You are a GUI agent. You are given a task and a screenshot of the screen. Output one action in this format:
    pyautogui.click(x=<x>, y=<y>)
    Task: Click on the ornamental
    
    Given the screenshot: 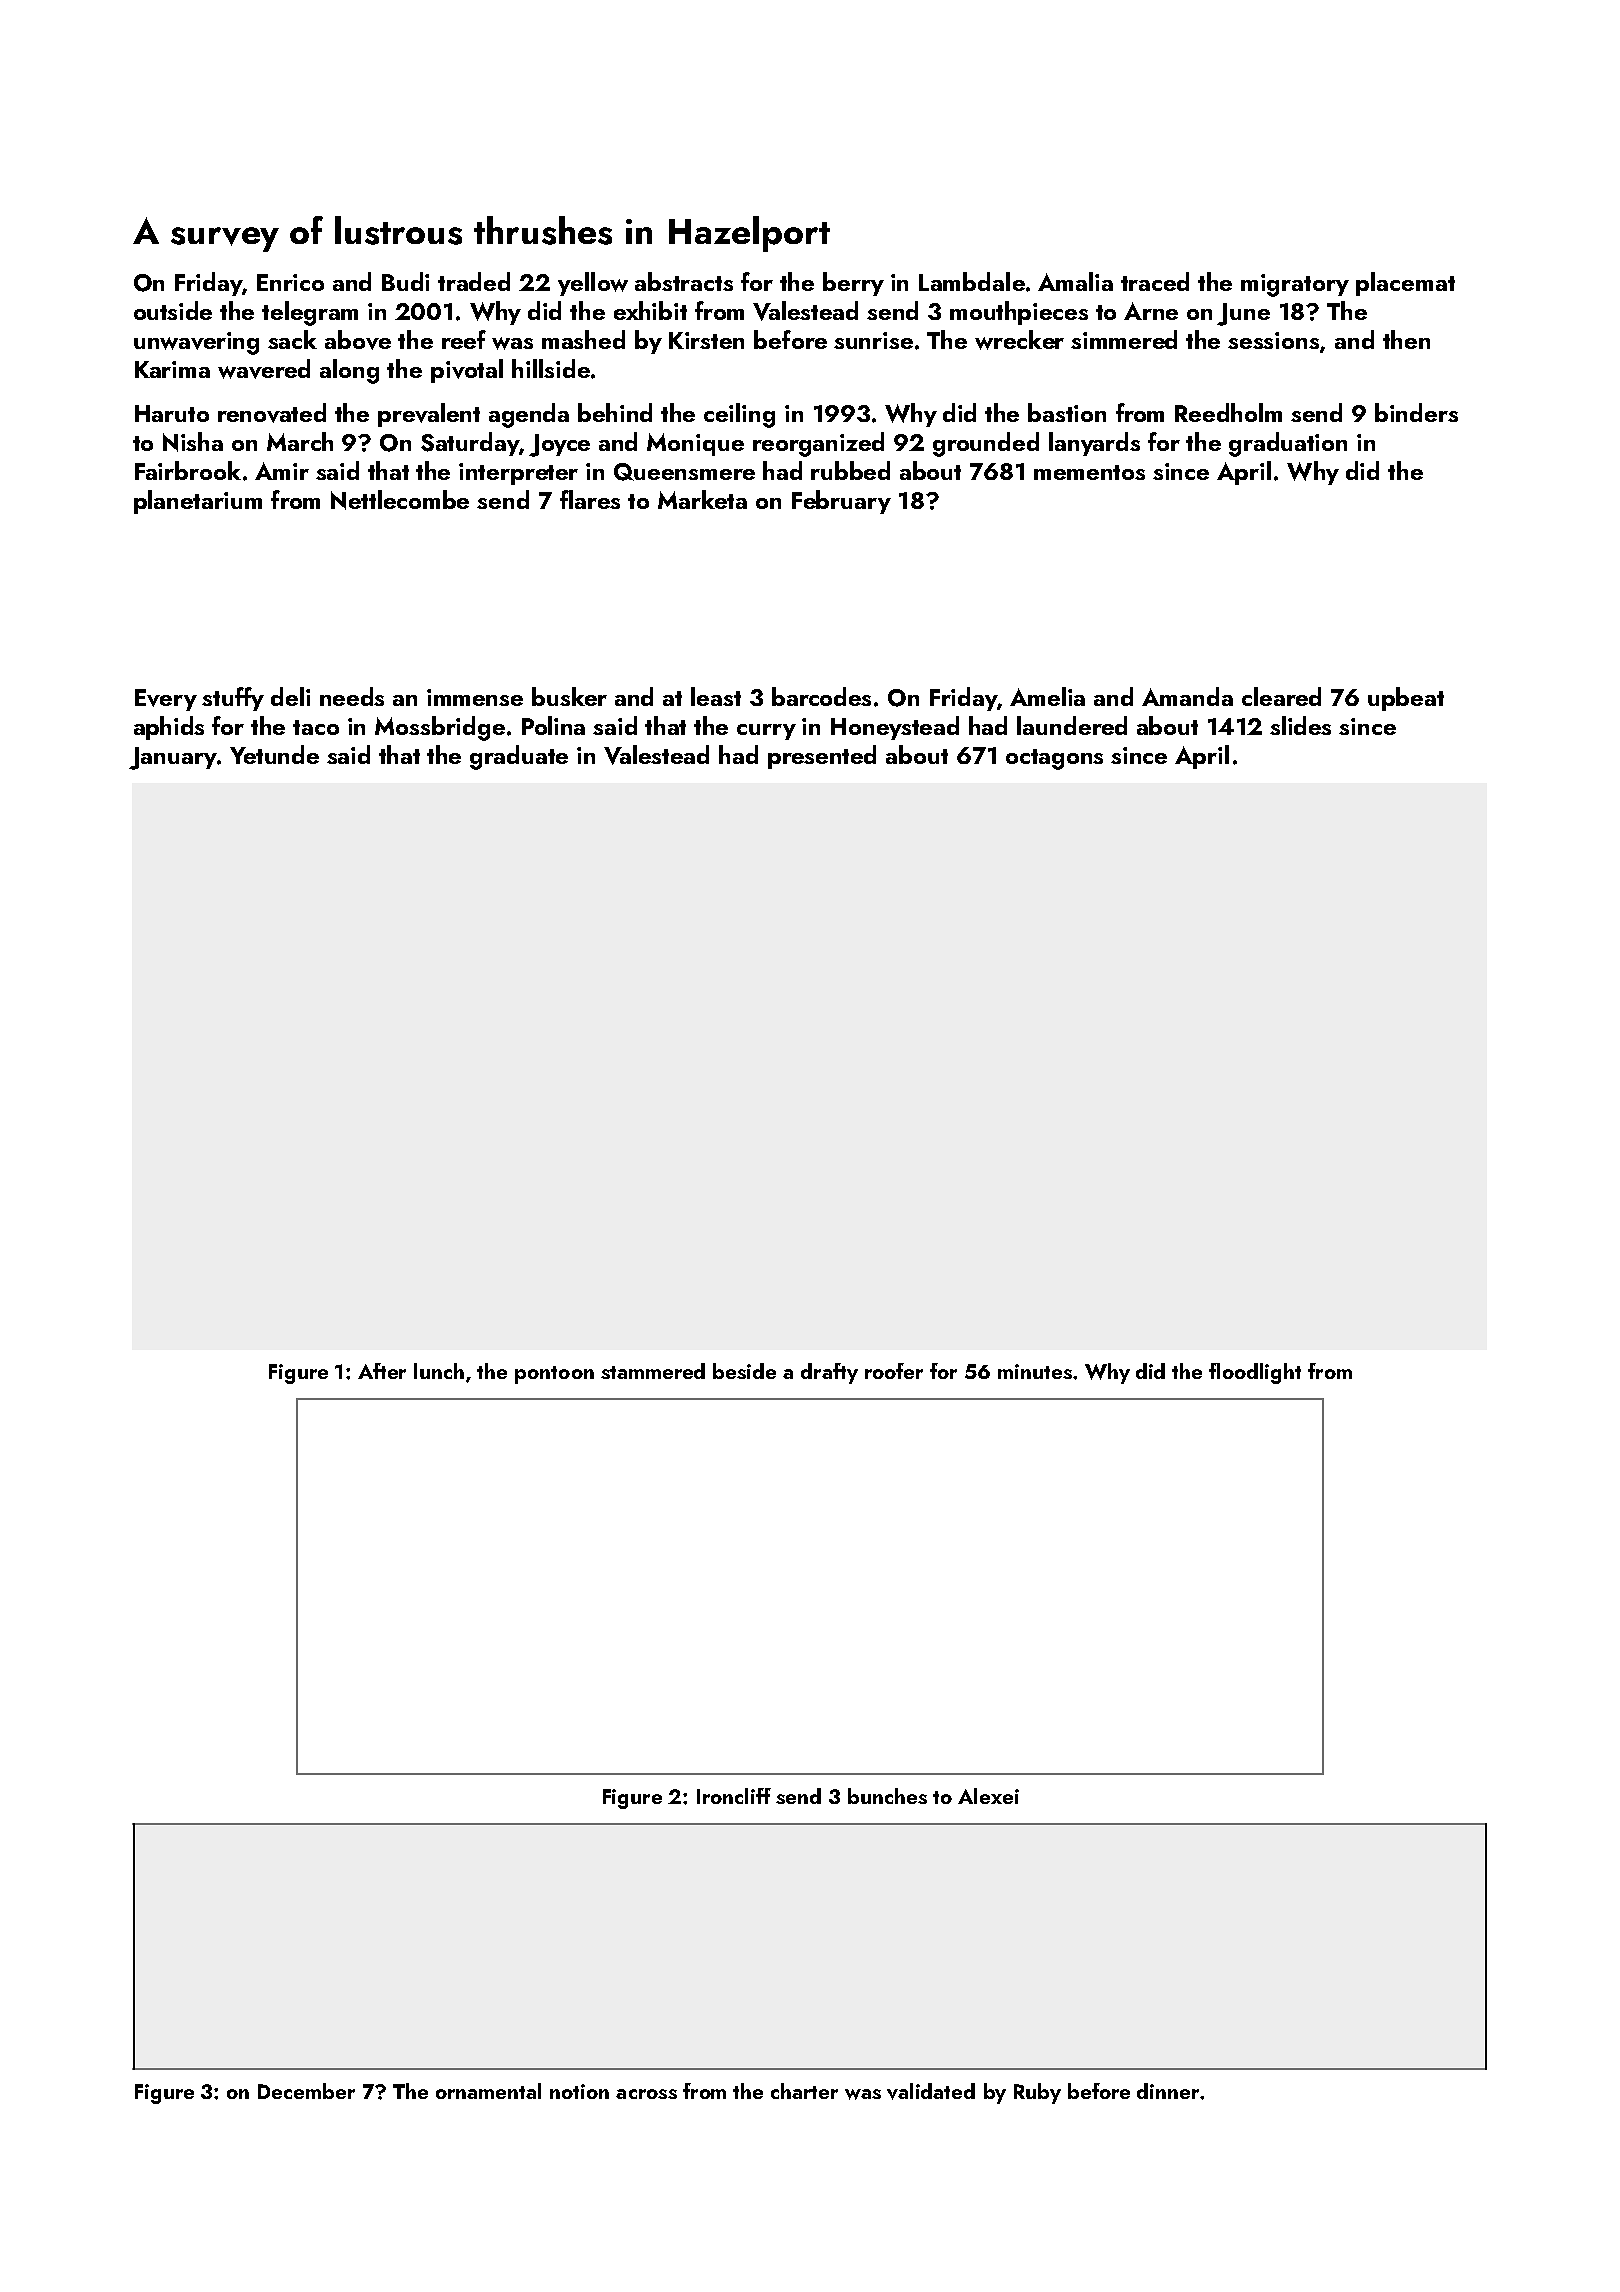 What is the action you would take?
    pyautogui.click(x=488, y=2091)
